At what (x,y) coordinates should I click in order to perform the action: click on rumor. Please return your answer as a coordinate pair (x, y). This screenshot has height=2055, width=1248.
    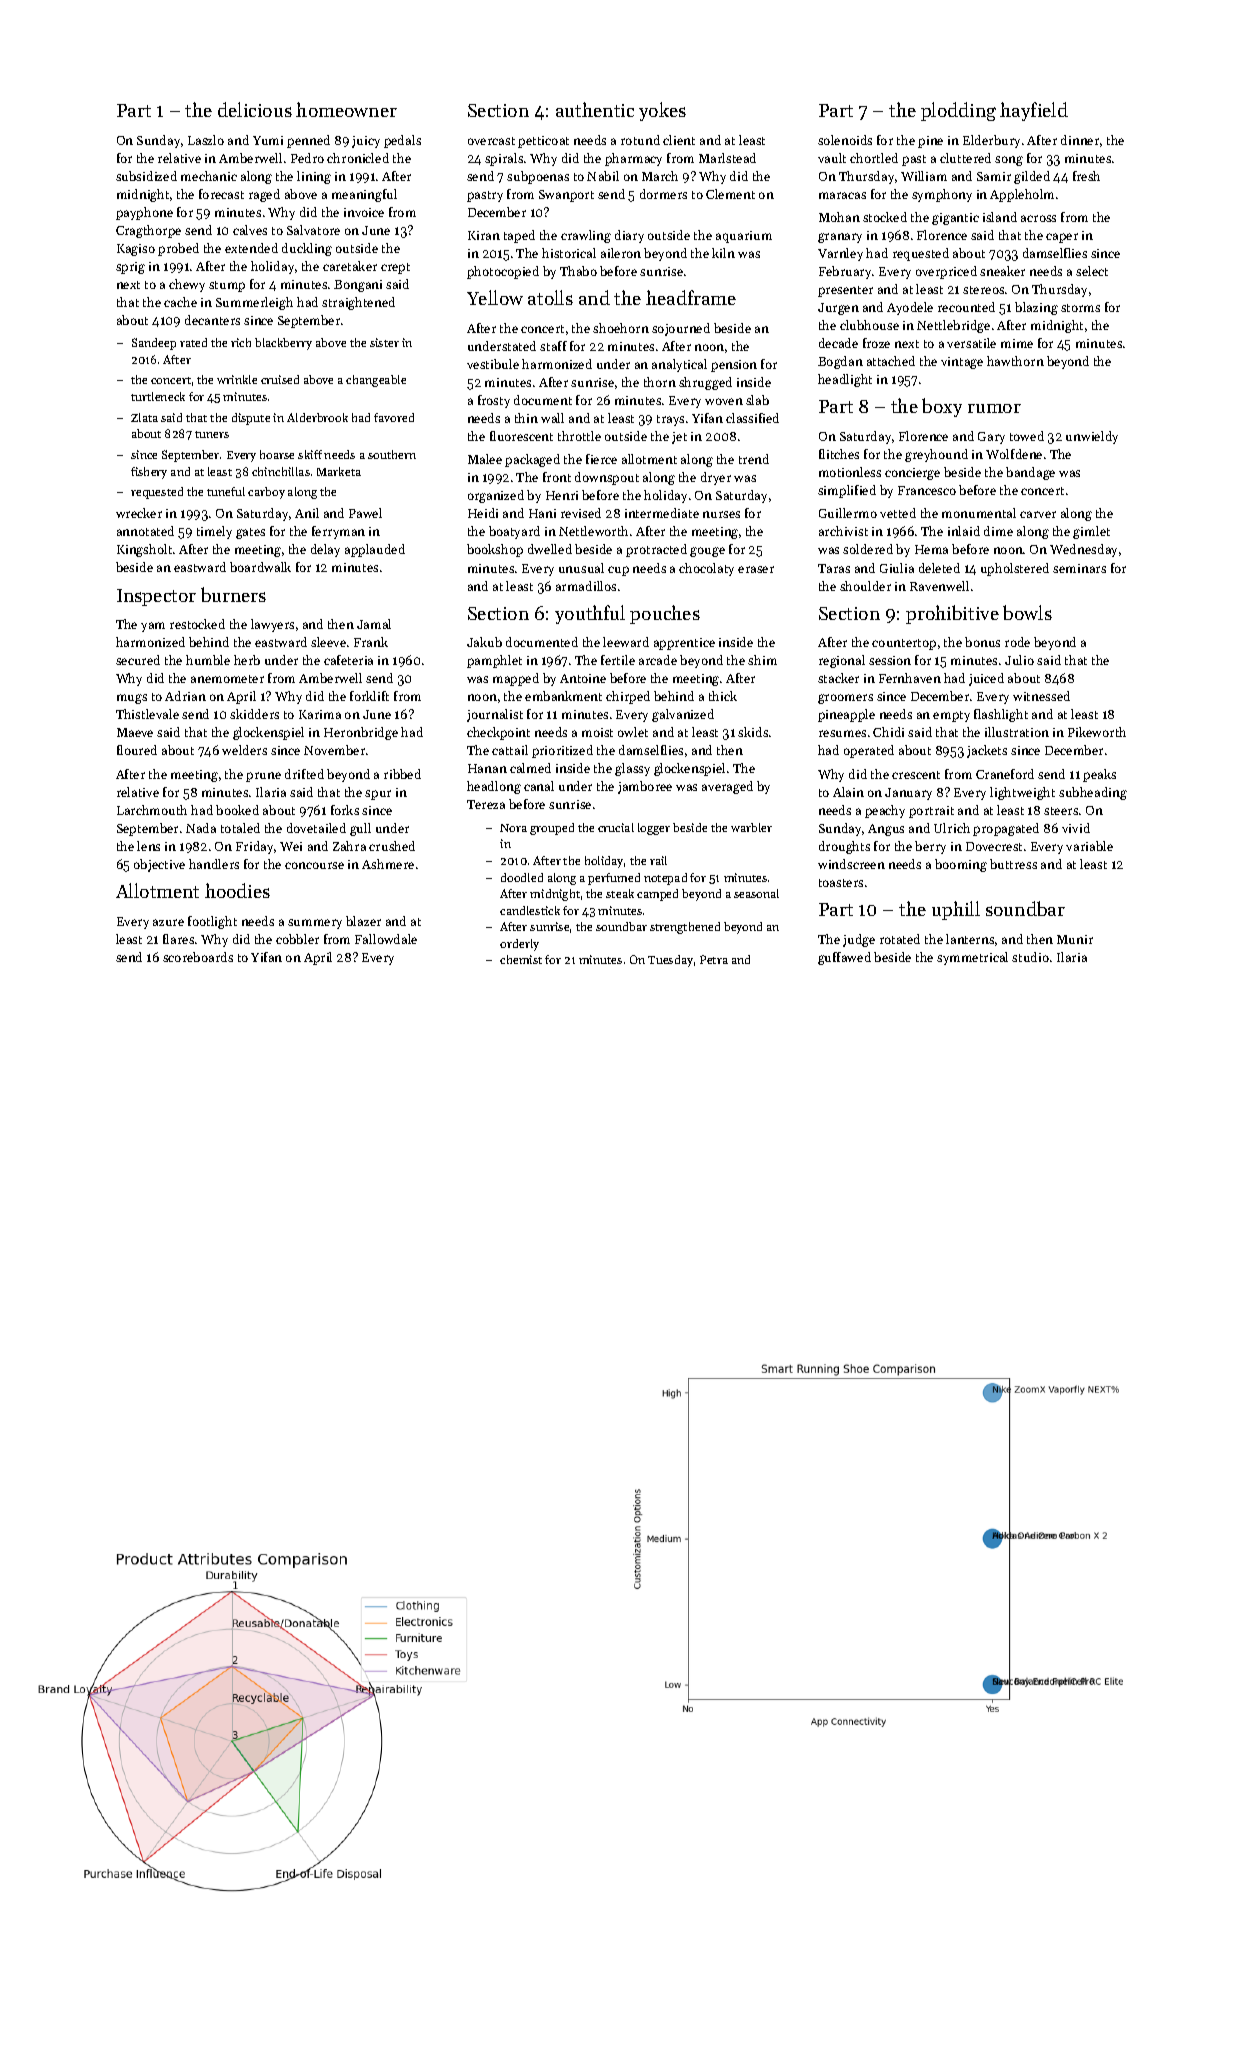
    Looking at the image, I should click on (994, 408).
